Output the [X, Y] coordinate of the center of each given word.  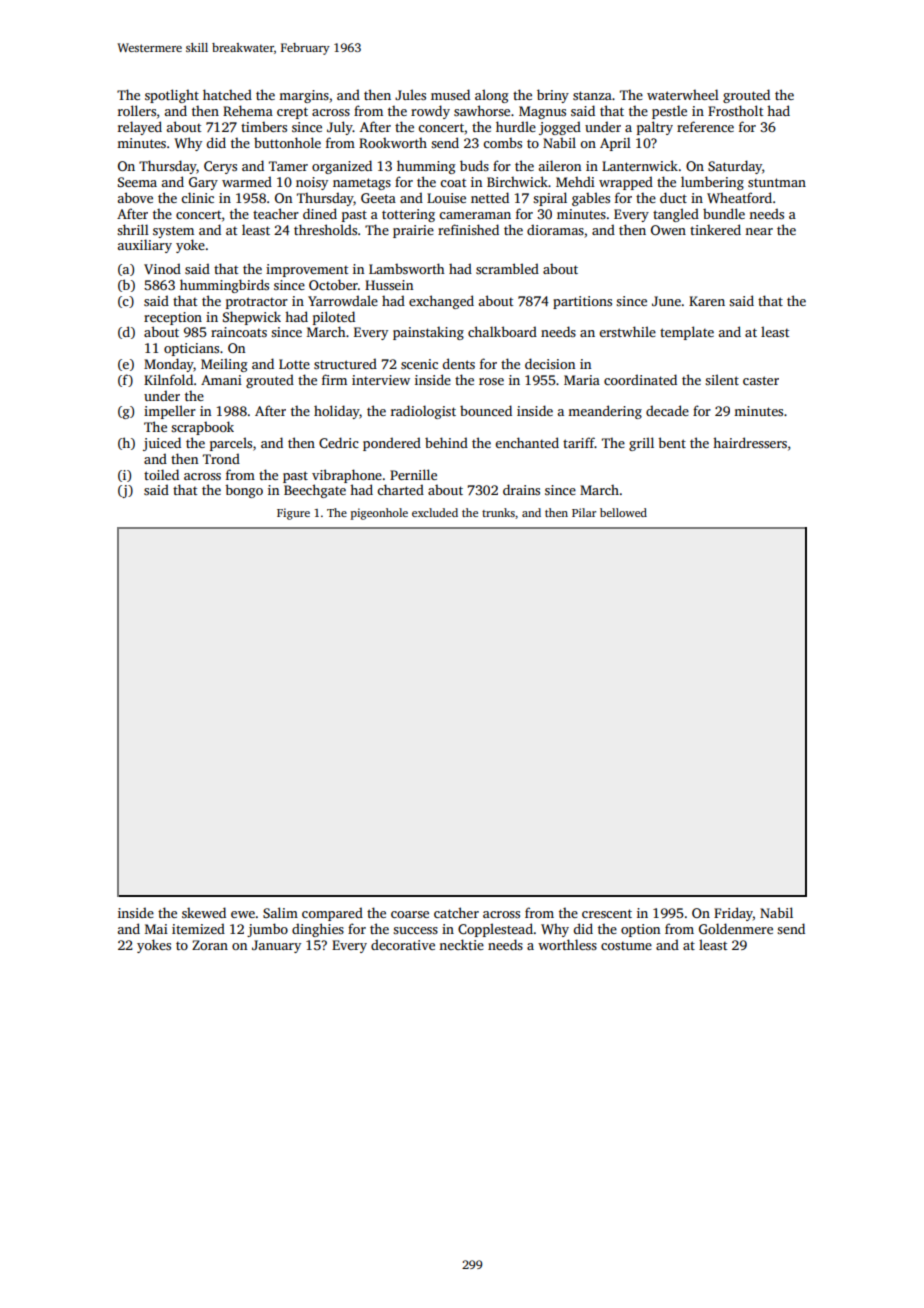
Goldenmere [736, 928]
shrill [133, 229]
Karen [707, 301]
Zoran [210, 945]
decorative [403, 944]
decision [550, 363]
